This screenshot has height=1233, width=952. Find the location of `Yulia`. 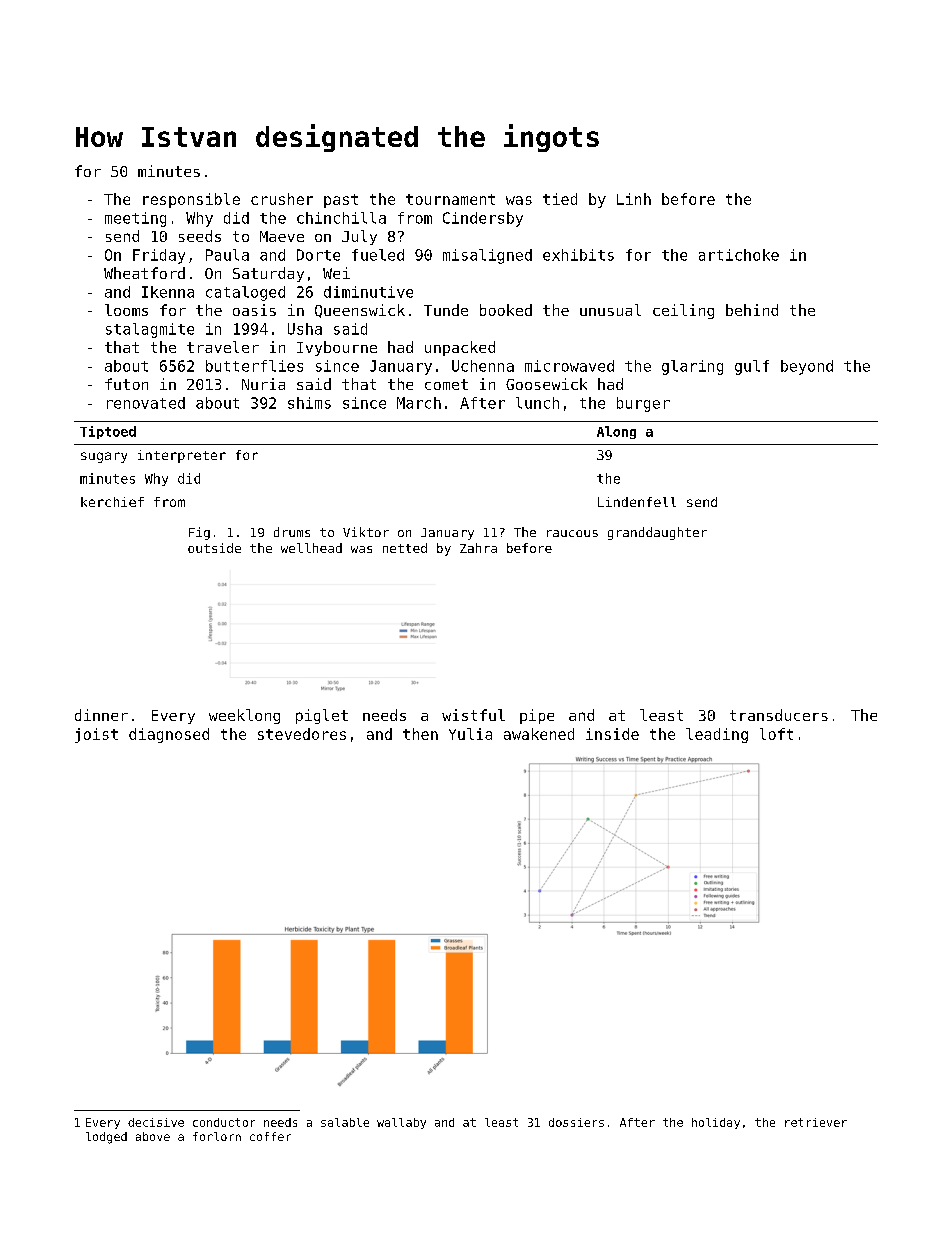

Yulia is located at coordinates (470, 734).
